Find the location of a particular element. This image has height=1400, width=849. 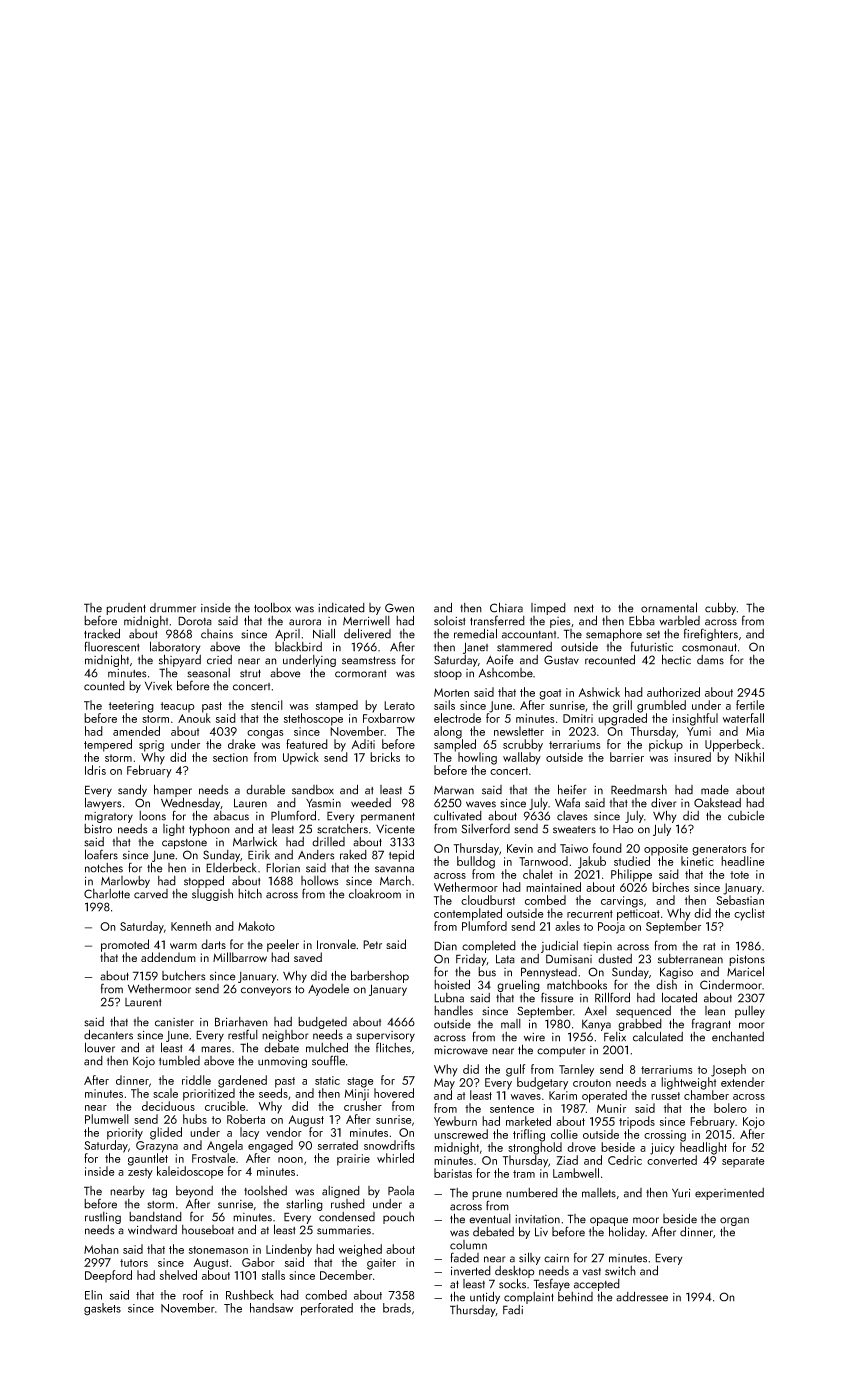

handsaw is located at coordinates (271, 1308).
